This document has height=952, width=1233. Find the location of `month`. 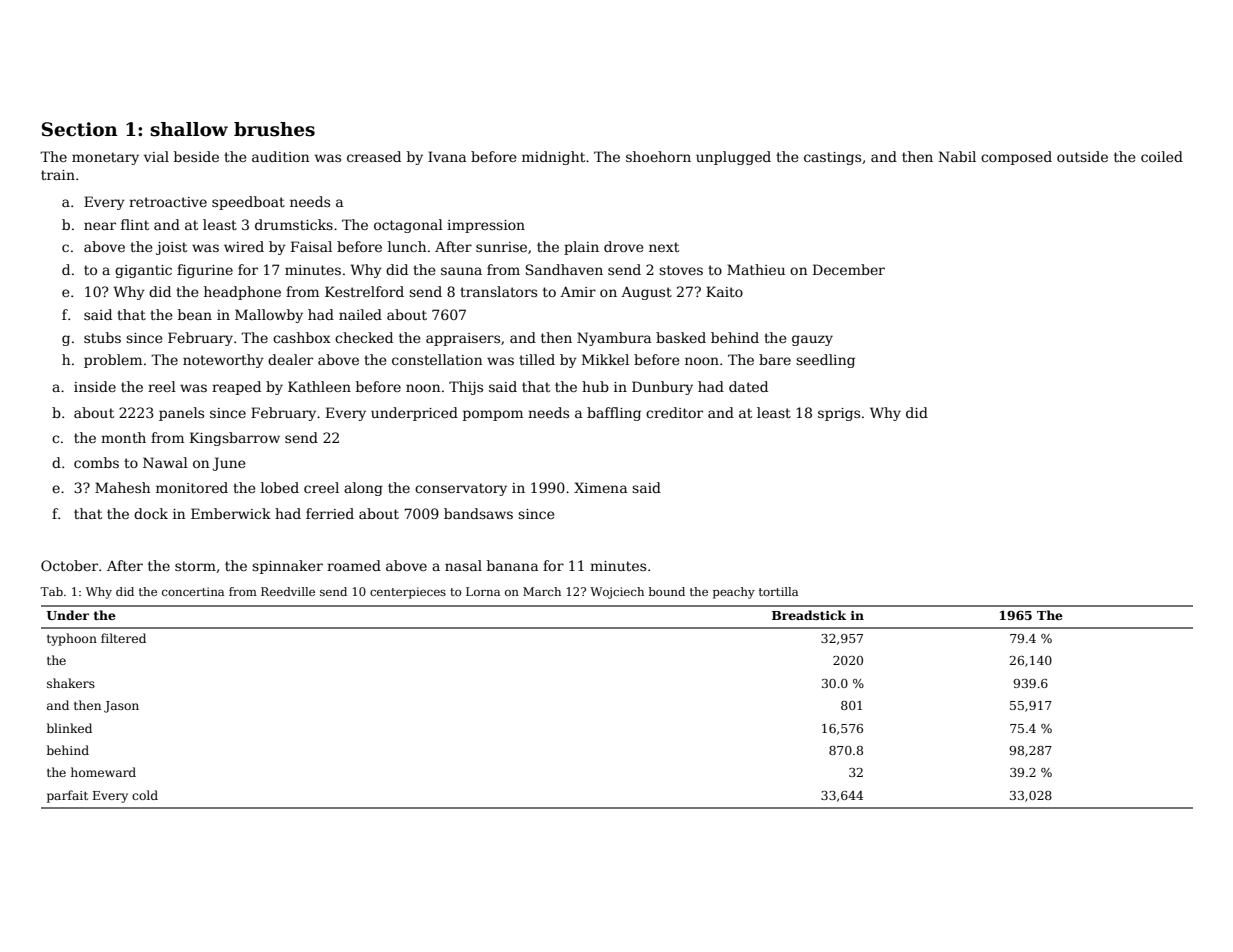

month is located at coordinates (123, 437).
